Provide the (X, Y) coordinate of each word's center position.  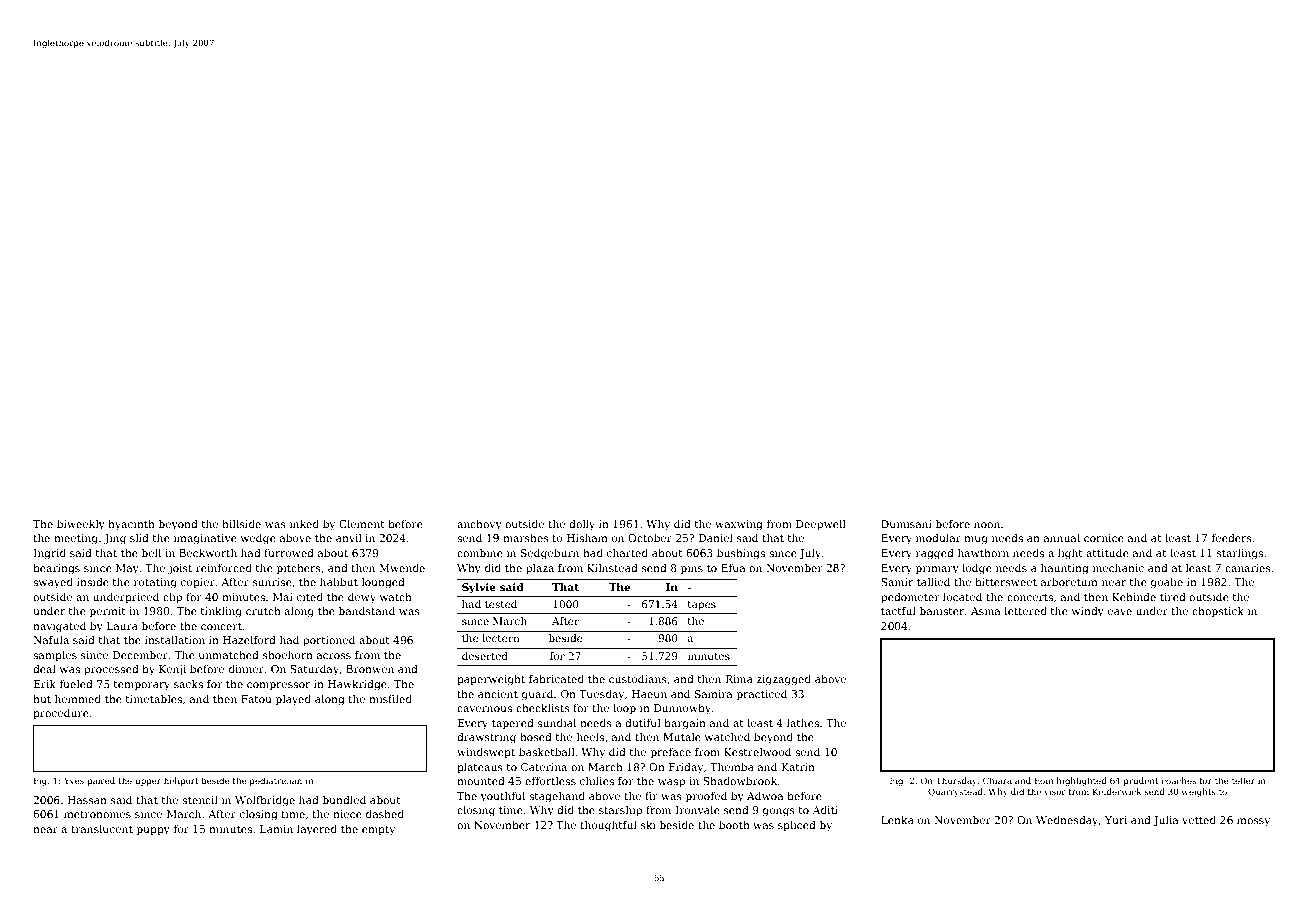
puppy (153, 831)
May (127, 569)
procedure (61, 714)
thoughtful (608, 826)
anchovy (479, 525)
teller (1243, 780)
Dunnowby (682, 709)
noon (987, 525)
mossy (1253, 822)
